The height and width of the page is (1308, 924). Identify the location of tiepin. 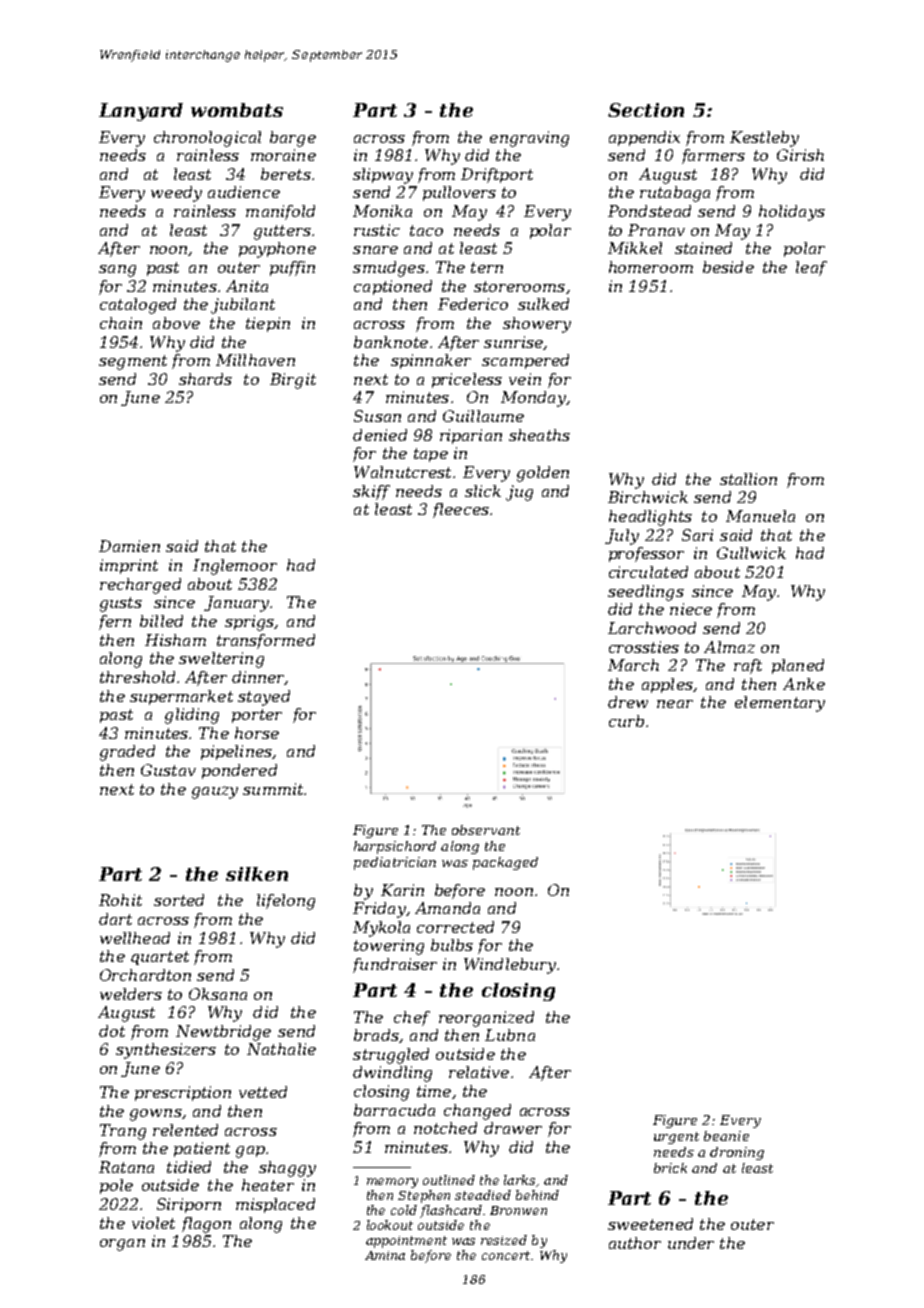
(268, 324).
